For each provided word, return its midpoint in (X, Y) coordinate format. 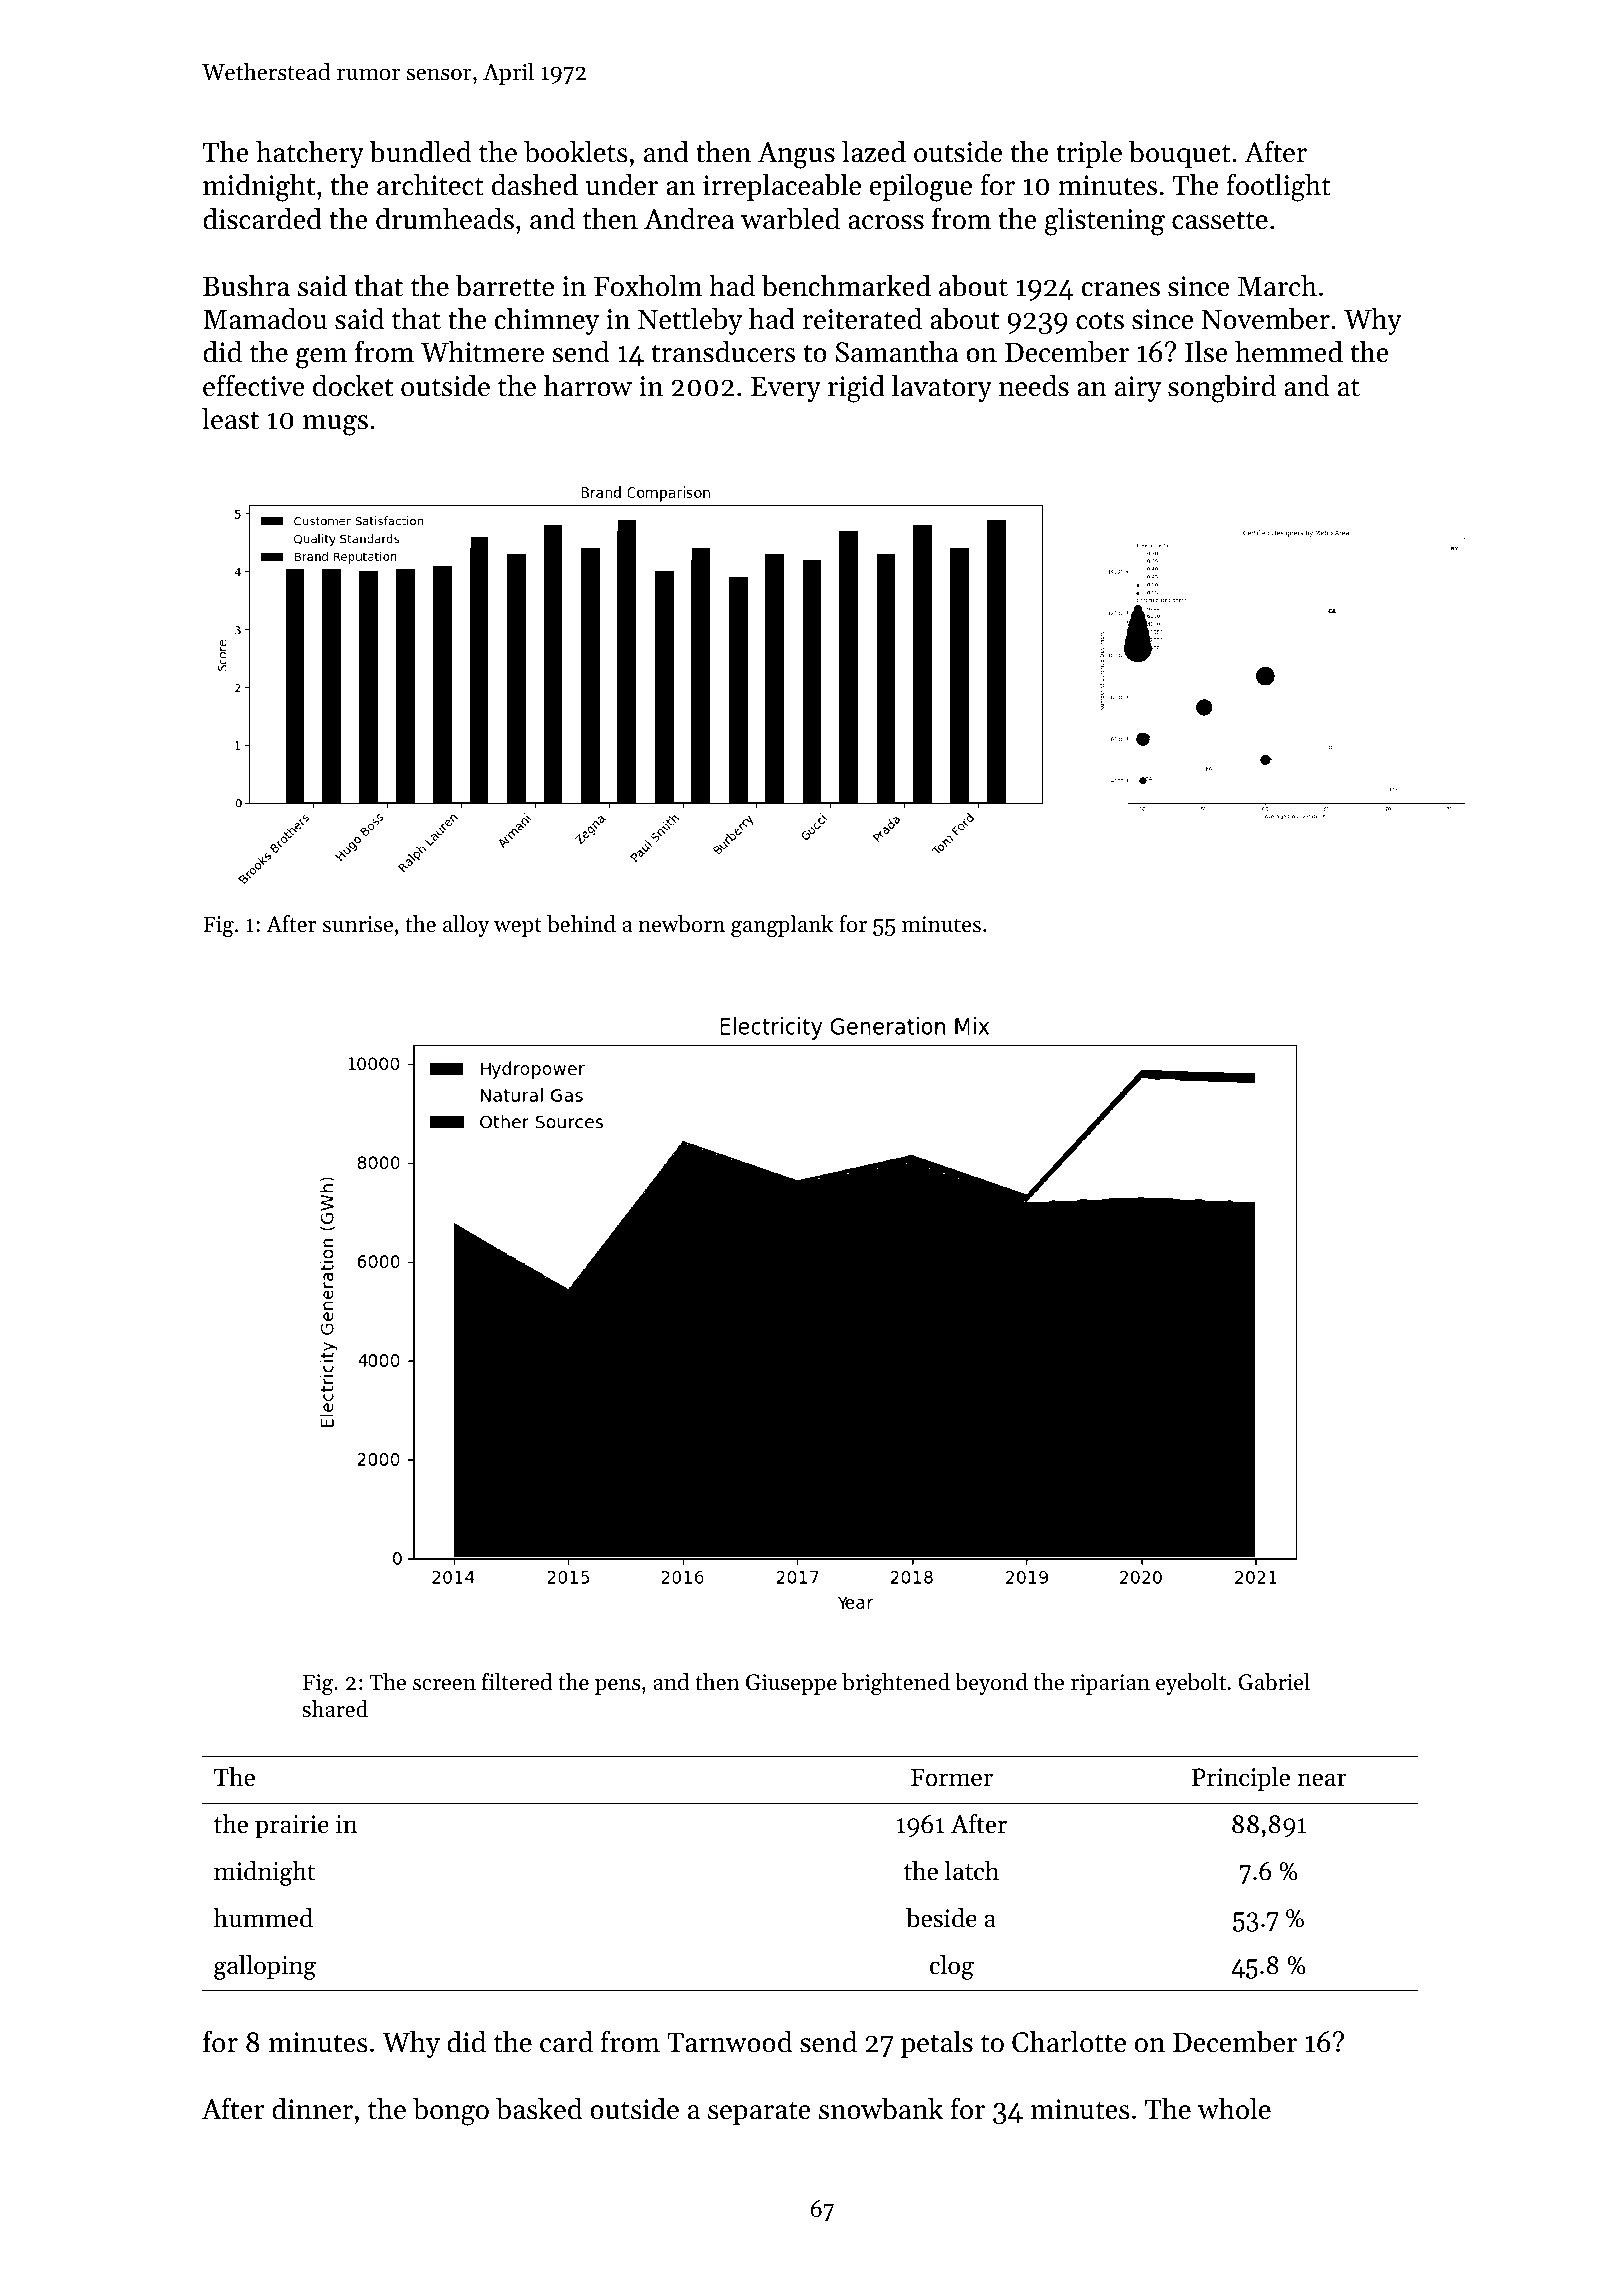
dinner (312, 2109)
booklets (576, 152)
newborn (681, 924)
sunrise (358, 924)
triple (1089, 154)
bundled (420, 152)
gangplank (782, 926)
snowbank (881, 2109)
